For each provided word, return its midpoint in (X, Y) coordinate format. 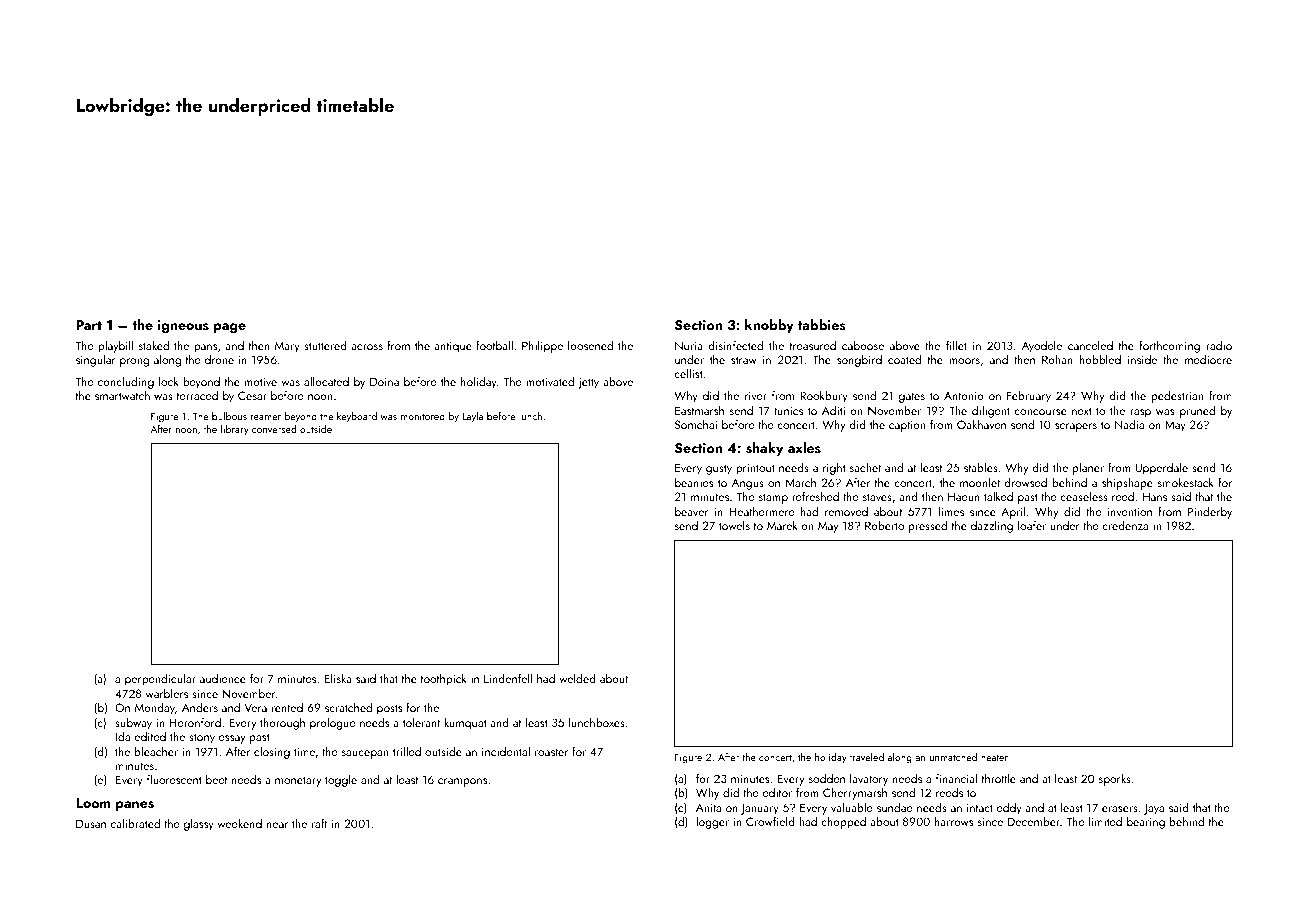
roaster (551, 752)
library (235, 430)
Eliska (338, 678)
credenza (1125, 525)
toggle (341, 780)
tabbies (822, 324)
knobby (769, 326)
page (230, 328)
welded (577, 678)
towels (734, 525)
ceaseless (1084, 496)
